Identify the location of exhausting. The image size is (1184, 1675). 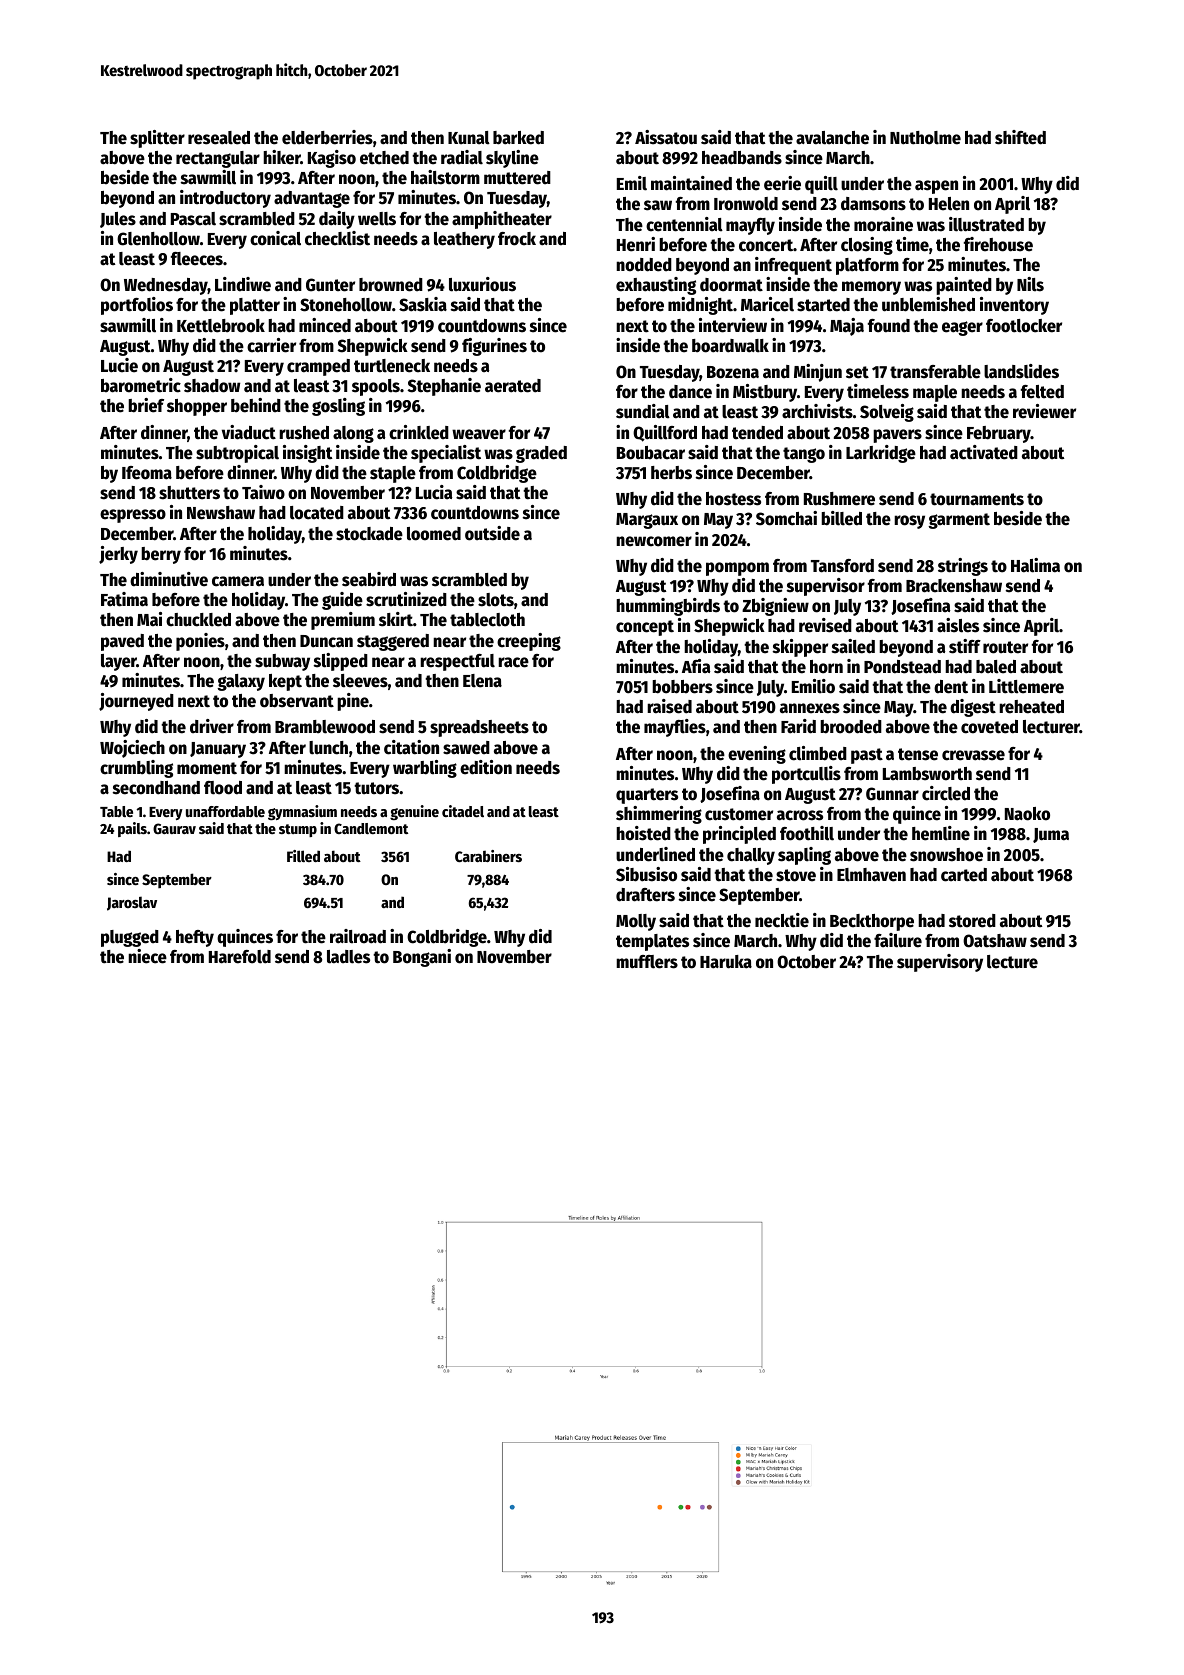
(656, 286).
